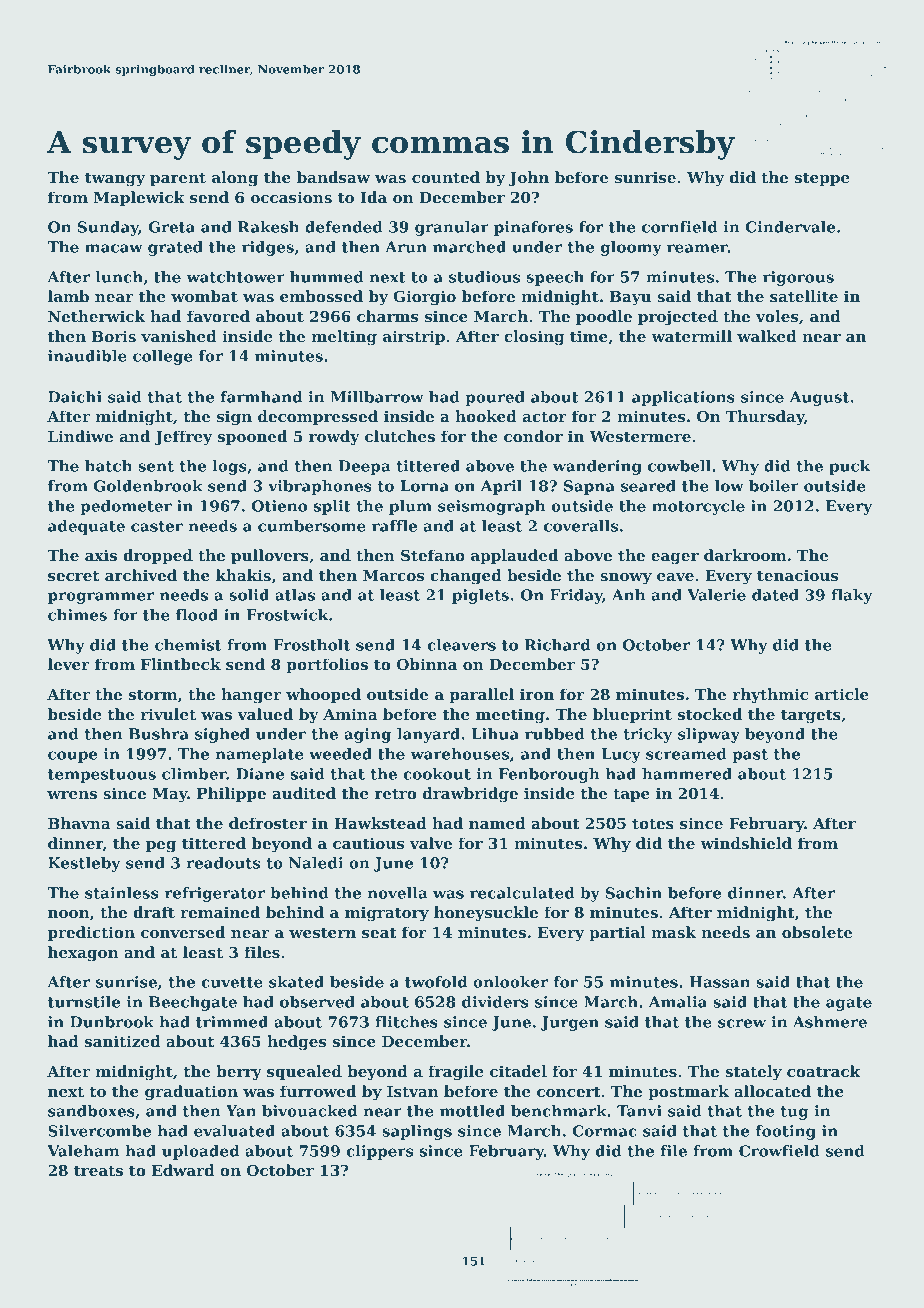 Image resolution: width=924 pixels, height=1308 pixels. What do you see at coordinates (679, 227) in the screenshot?
I see `cornfield` at bounding box center [679, 227].
